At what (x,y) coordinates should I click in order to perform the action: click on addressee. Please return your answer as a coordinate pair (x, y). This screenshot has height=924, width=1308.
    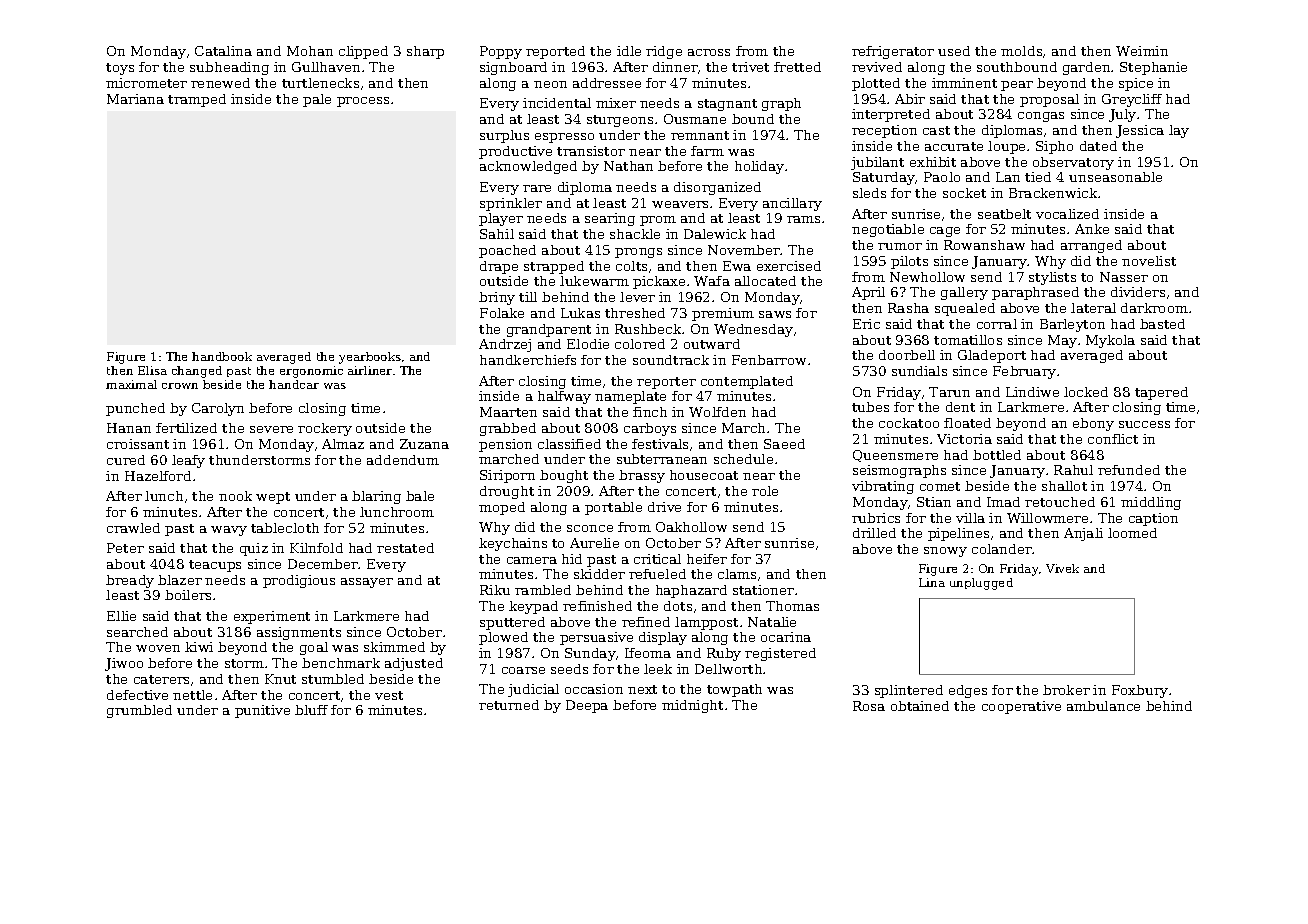
    Looking at the image, I should click on (607, 83).
